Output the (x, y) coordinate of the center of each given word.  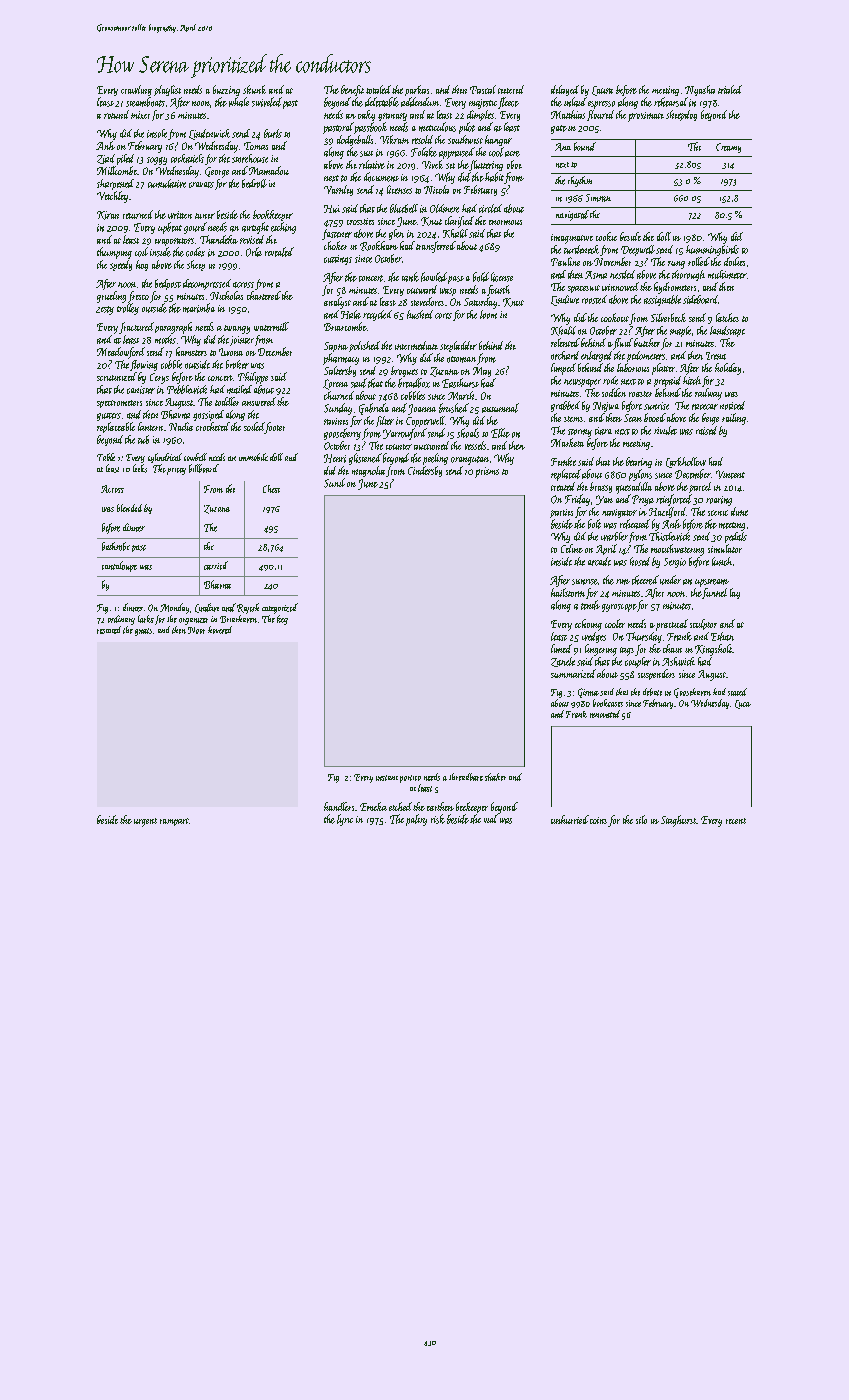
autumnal (500, 408)
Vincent (730, 474)
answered (259, 401)
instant (387, 778)
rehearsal (671, 102)
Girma (588, 693)
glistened (365, 459)
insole (157, 133)
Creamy (728, 148)
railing (734, 419)
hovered (220, 630)
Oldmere (444, 208)
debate (652, 692)
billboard (204, 468)
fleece (508, 103)
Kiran (108, 215)
